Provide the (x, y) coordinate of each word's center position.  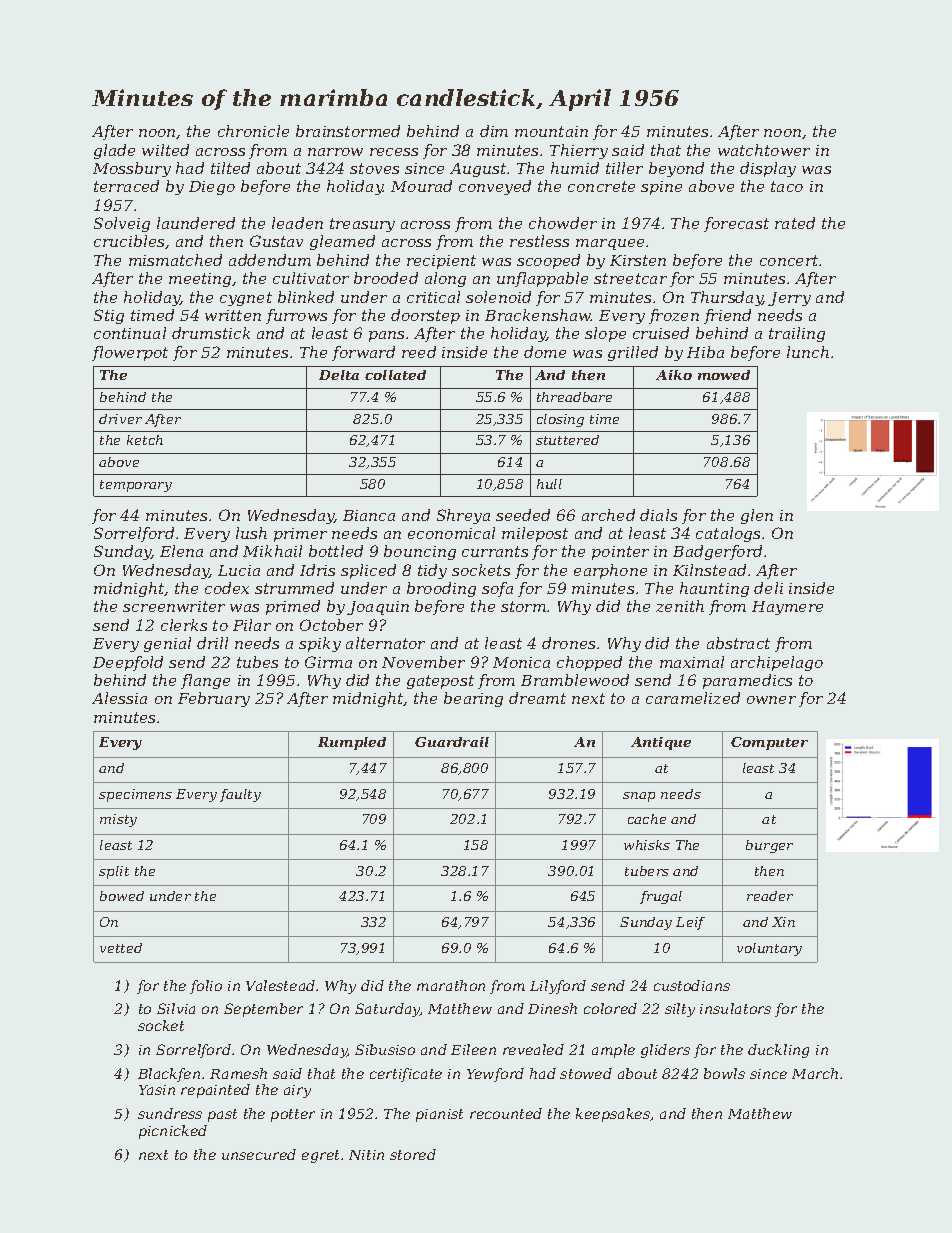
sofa (497, 589)
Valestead (280, 985)
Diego (212, 188)
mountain (551, 131)
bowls (724, 1073)
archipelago (777, 663)
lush (251, 533)
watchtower (764, 150)
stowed (586, 1073)
